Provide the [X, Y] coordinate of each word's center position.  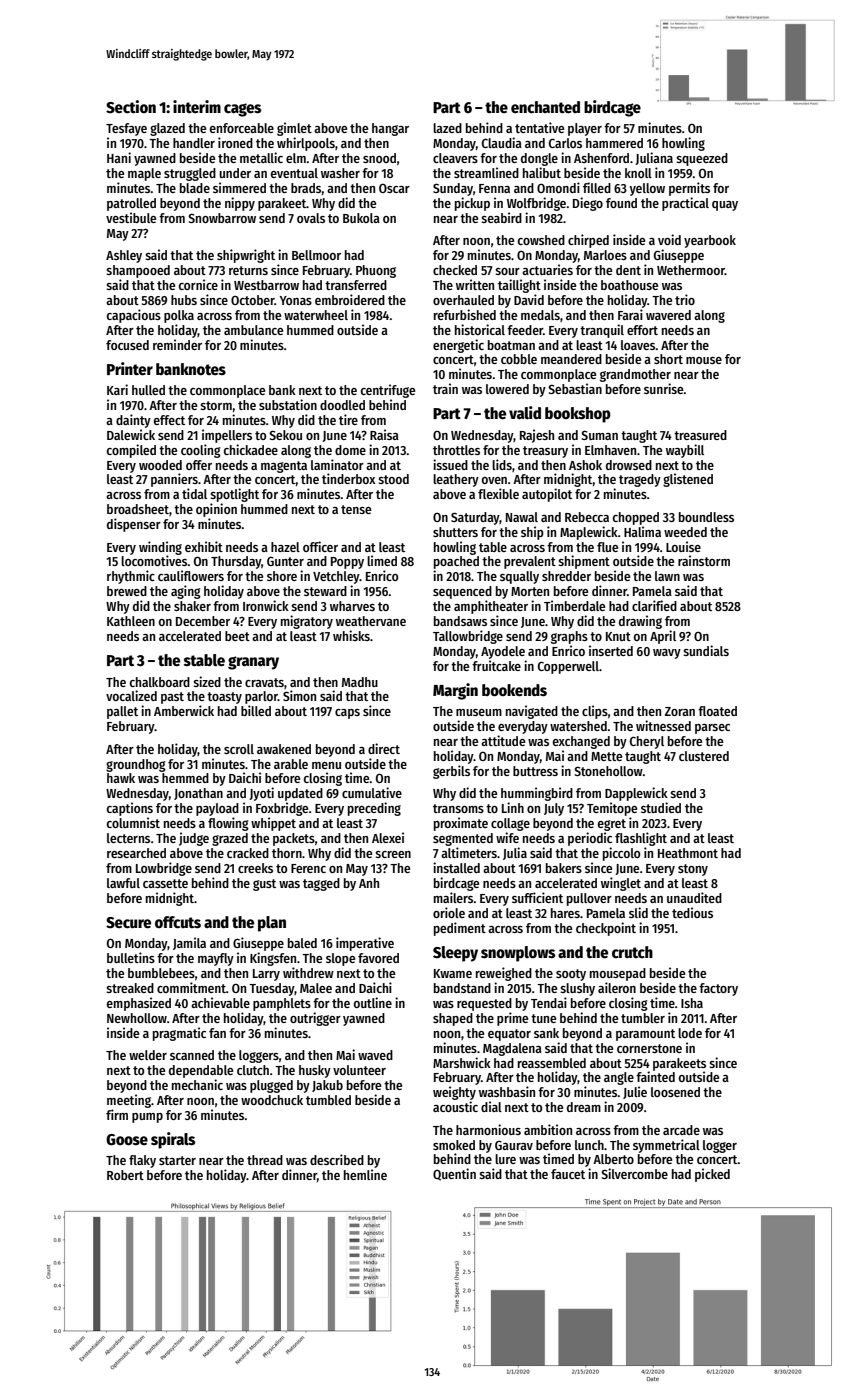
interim [197, 107]
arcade [681, 1130]
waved [375, 1055]
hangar [390, 129]
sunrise [664, 388]
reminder [177, 344]
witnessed [663, 725]
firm [117, 1114]
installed [456, 867]
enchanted [545, 107]
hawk [121, 778]
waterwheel [316, 315]
